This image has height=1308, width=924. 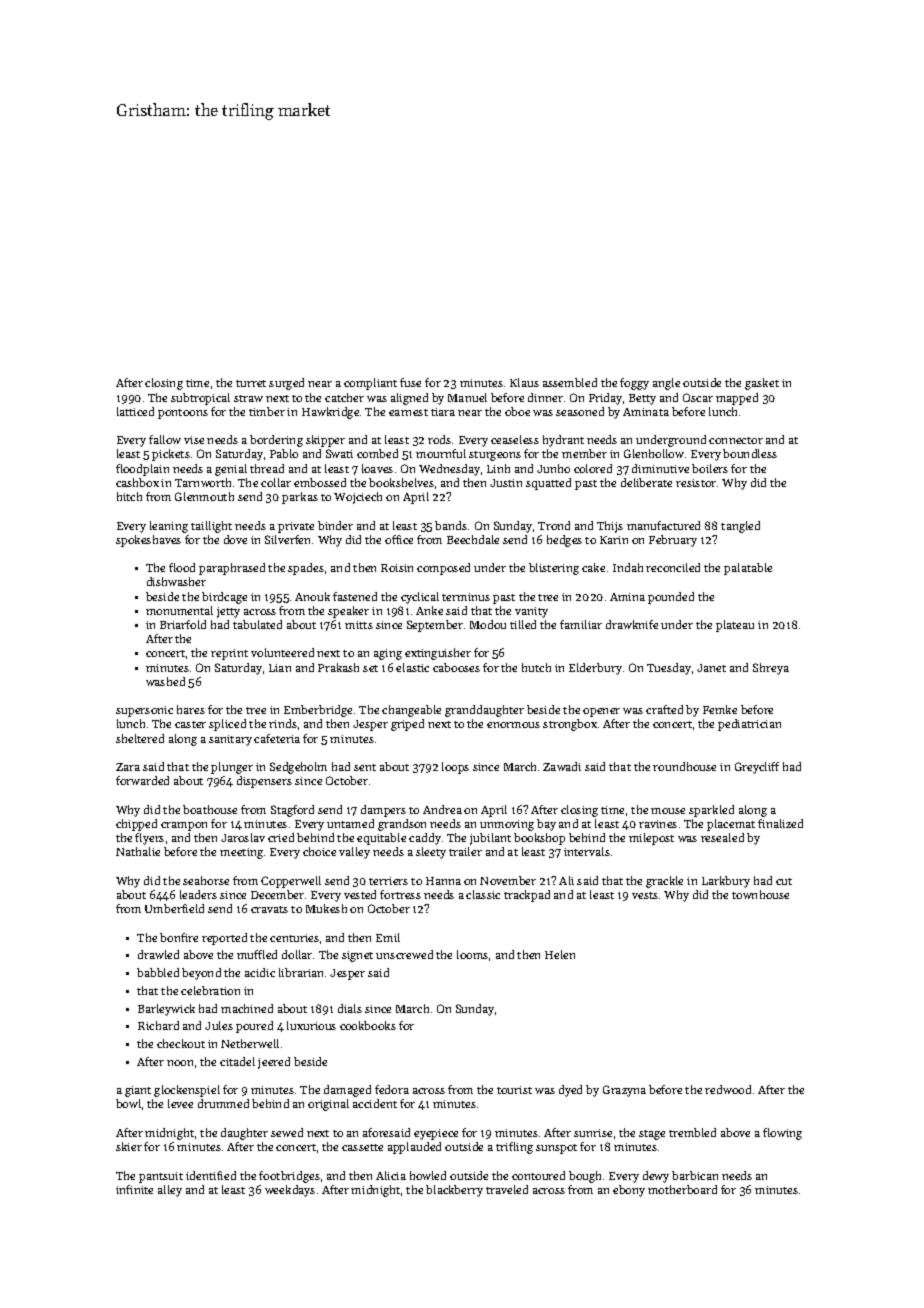 What do you see at coordinates (306, 569) in the image?
I see `spades` at bounding box center [306, 569].
